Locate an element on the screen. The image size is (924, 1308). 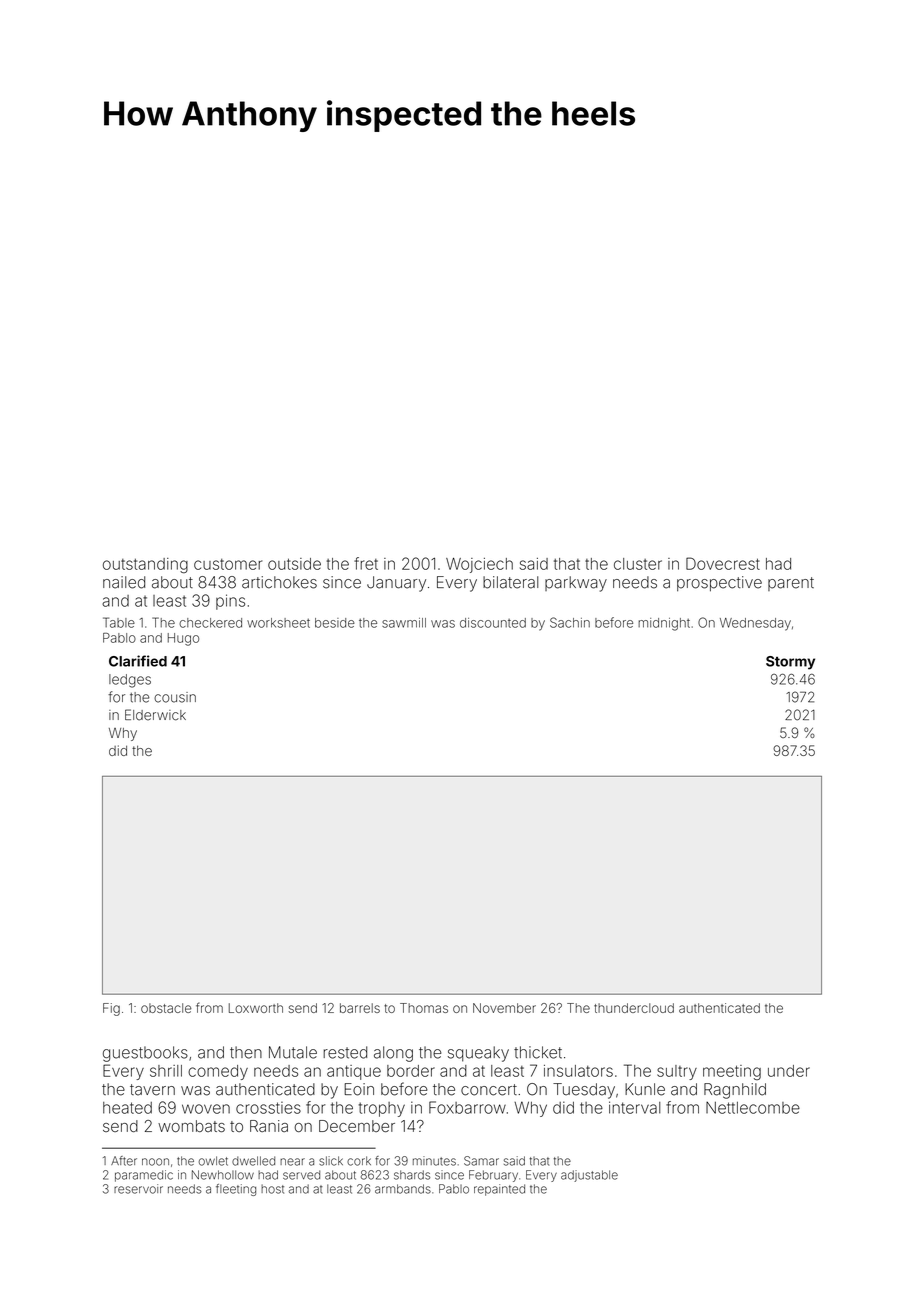
Thomas is located at coordinates (424, 1008).
